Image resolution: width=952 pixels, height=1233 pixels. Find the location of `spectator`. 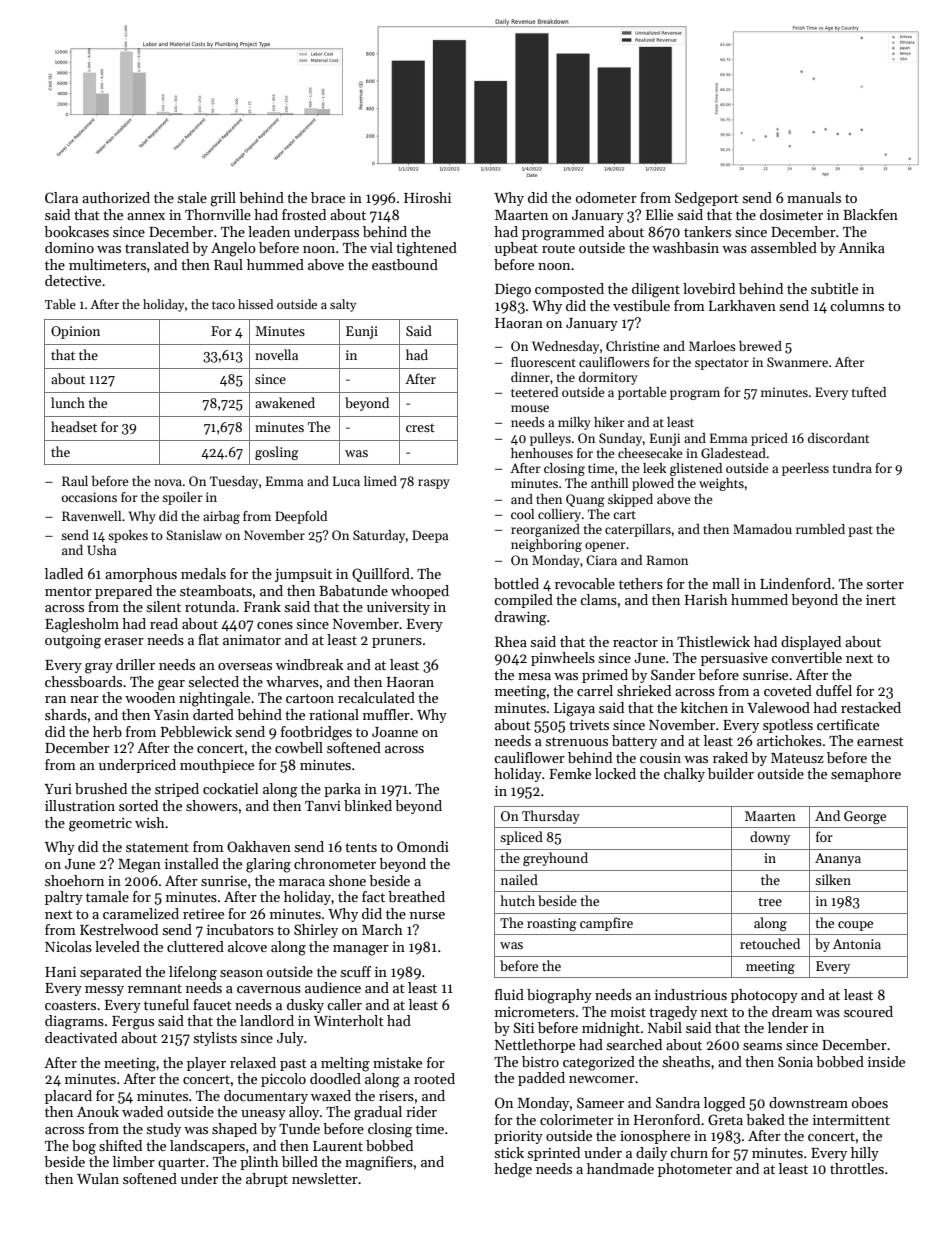

spectator is located at coordinates (722, 364).
